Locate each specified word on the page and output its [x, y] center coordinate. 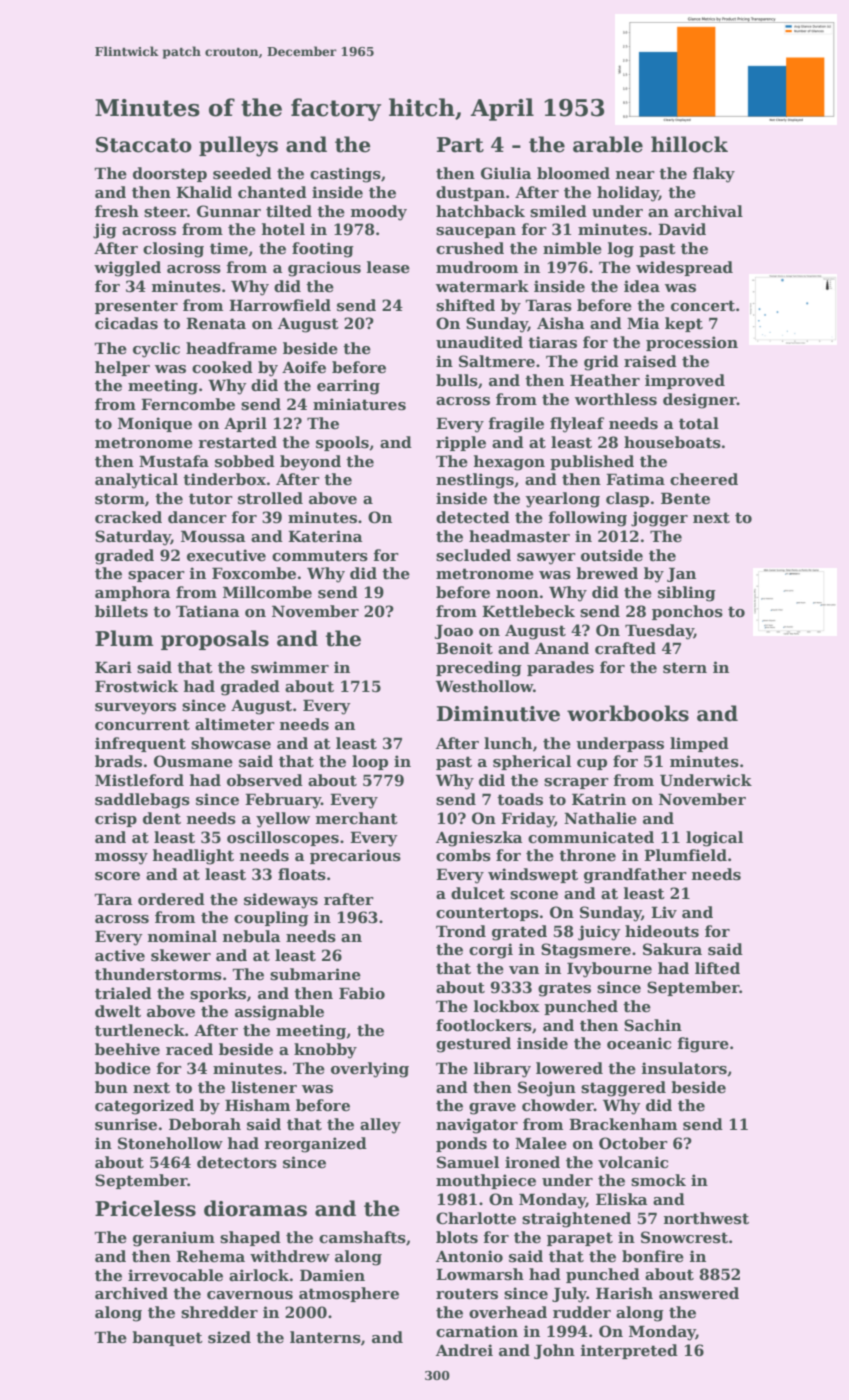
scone [534, 895]
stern [685, 668]
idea [642, 286]
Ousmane [193, 761]
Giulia [506, 173]
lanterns [325, 1337]
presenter [136, 307]
